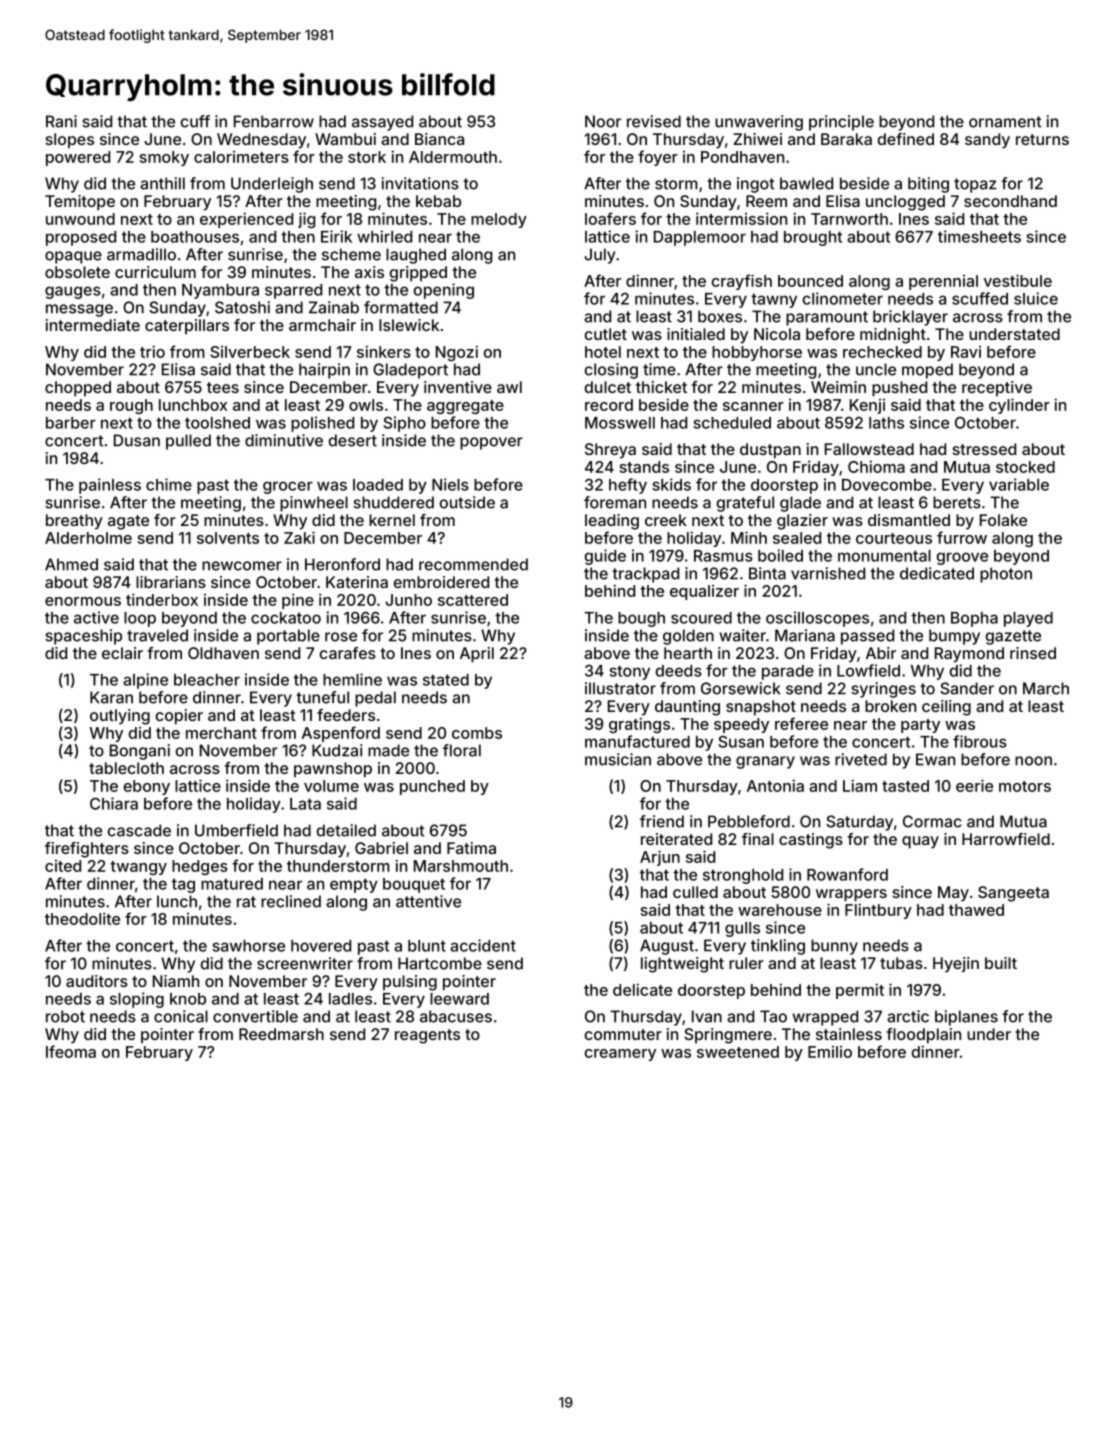 This screenshot has height=1445, width=1117. I want to click on Emilio, so click(830, 1052).
